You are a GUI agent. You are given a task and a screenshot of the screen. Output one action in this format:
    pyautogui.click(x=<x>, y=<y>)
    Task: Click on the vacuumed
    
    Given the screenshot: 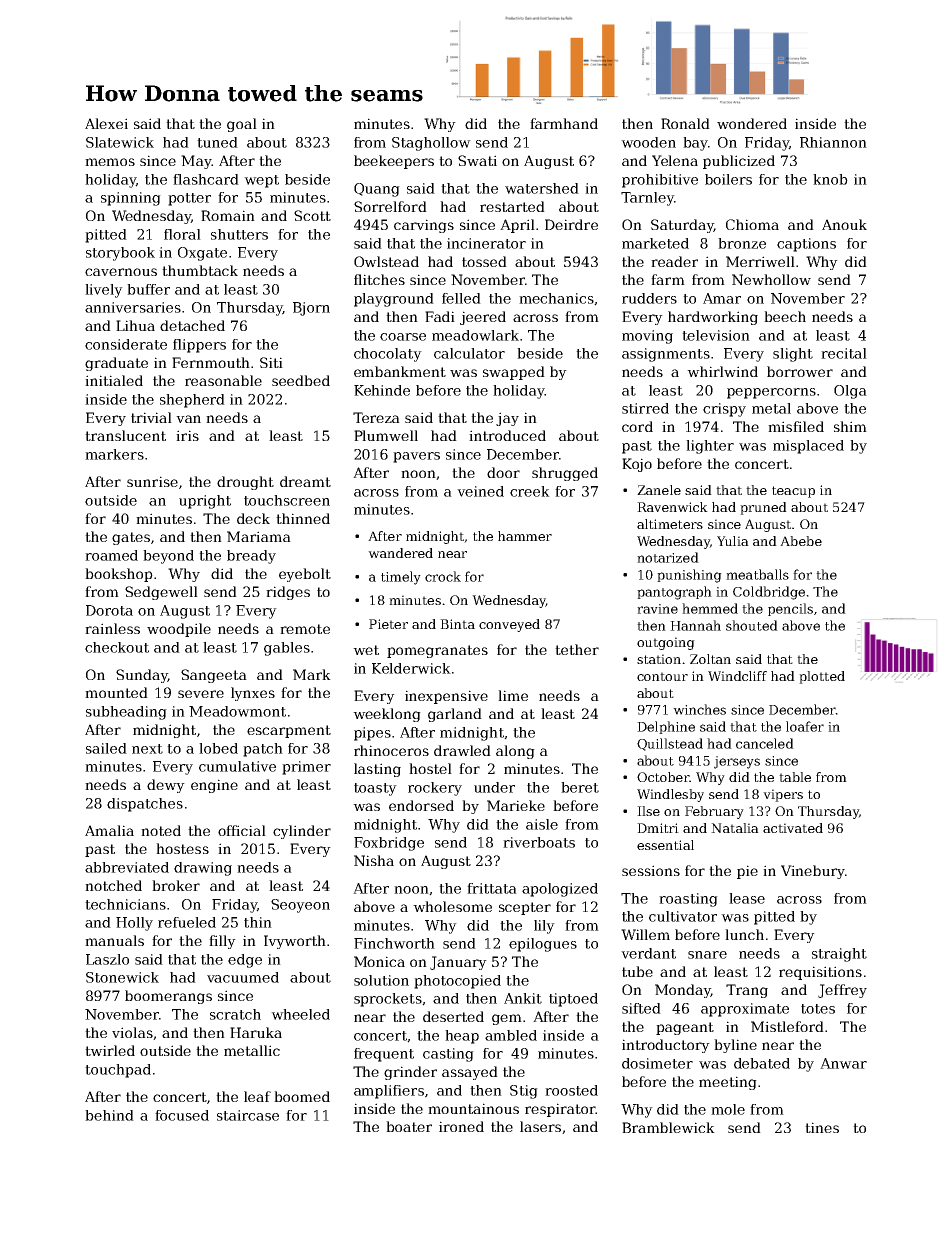 What is the action you would take?
    pyautogui.click(x=243, y=977)
